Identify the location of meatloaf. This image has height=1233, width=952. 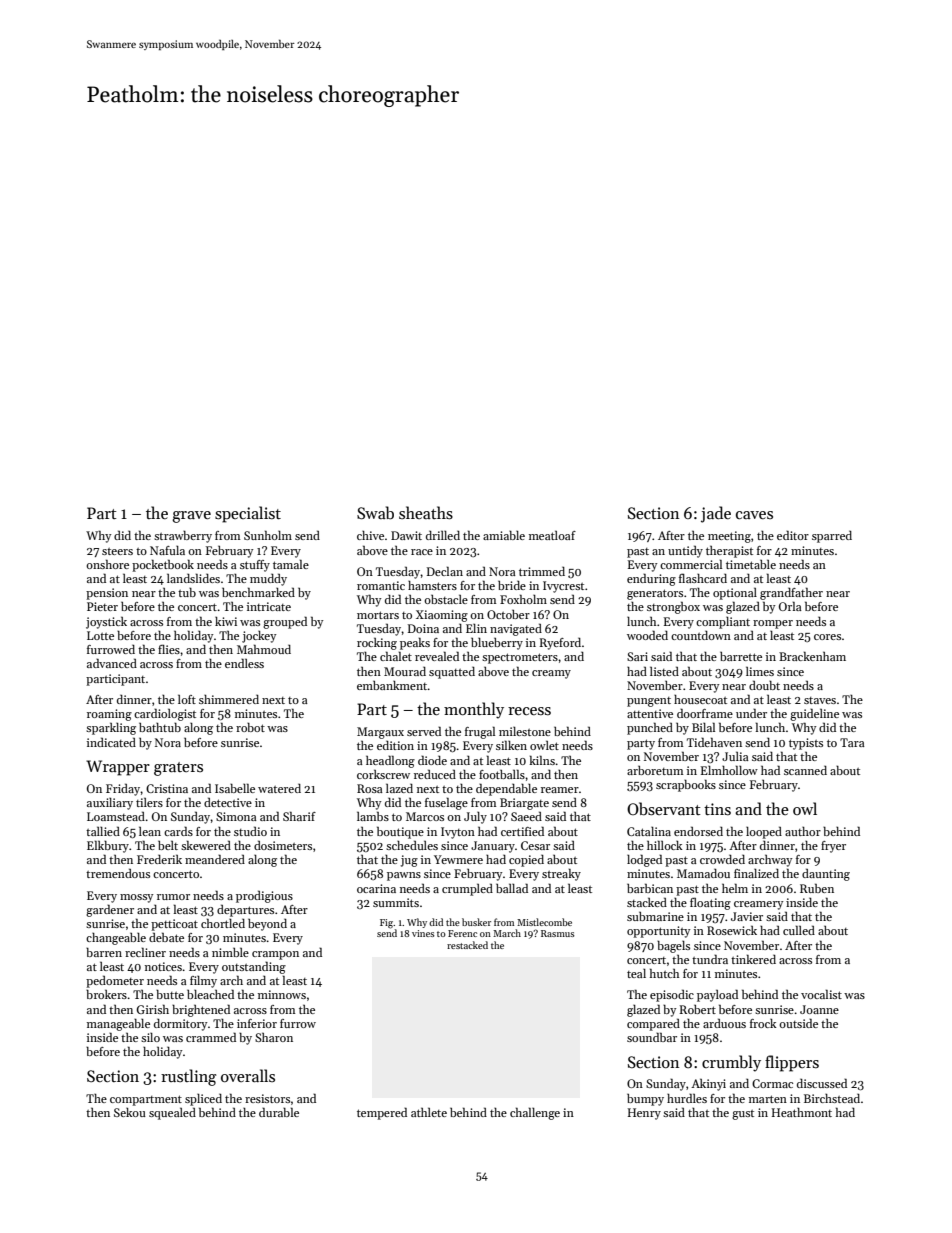
(552, 535).
